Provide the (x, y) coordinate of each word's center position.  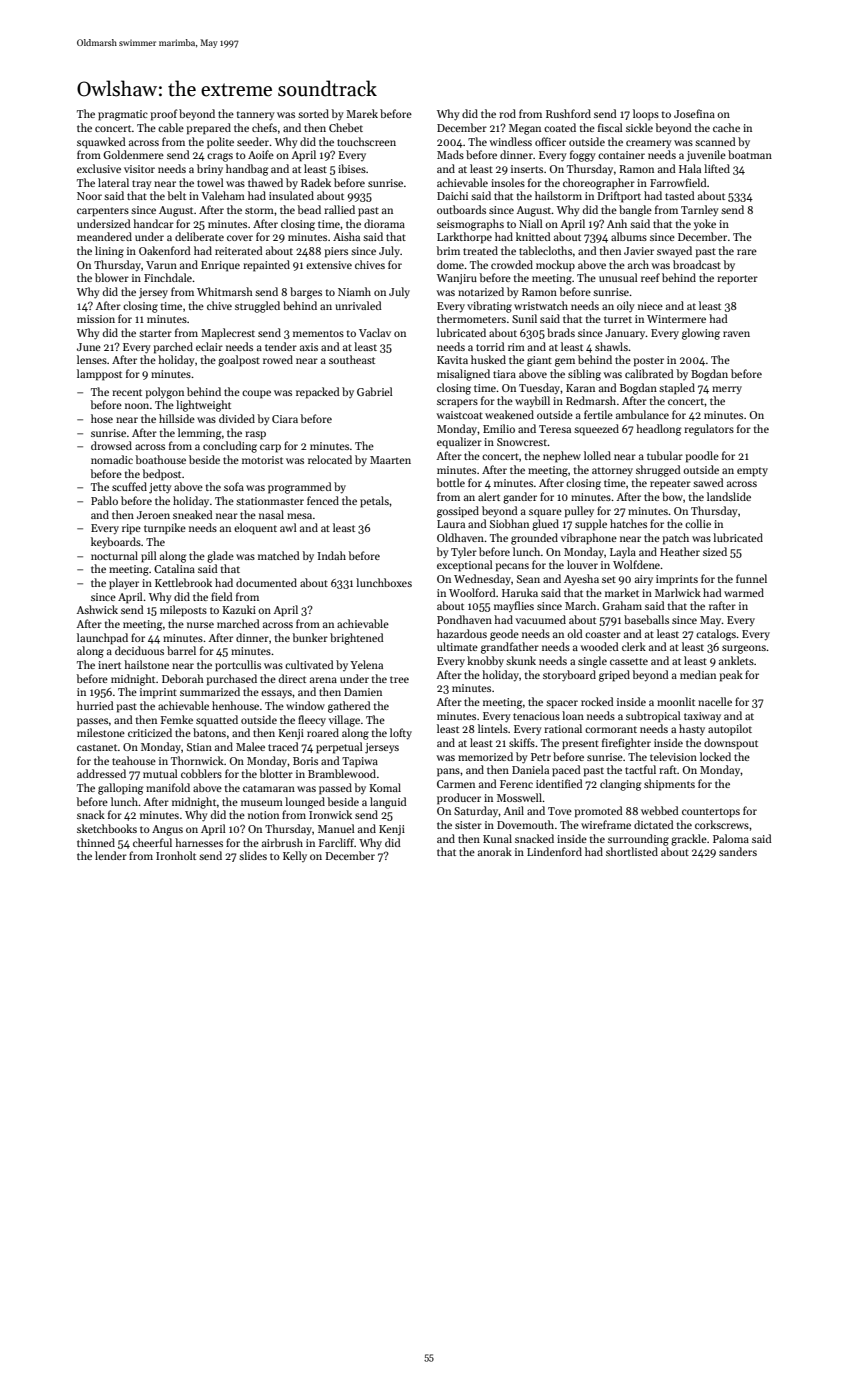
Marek (362, 113)
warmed (744, 592)
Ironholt (176, 855)
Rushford (568, 113)
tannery (256, 116)
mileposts (183, 611)
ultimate (457, 646)
